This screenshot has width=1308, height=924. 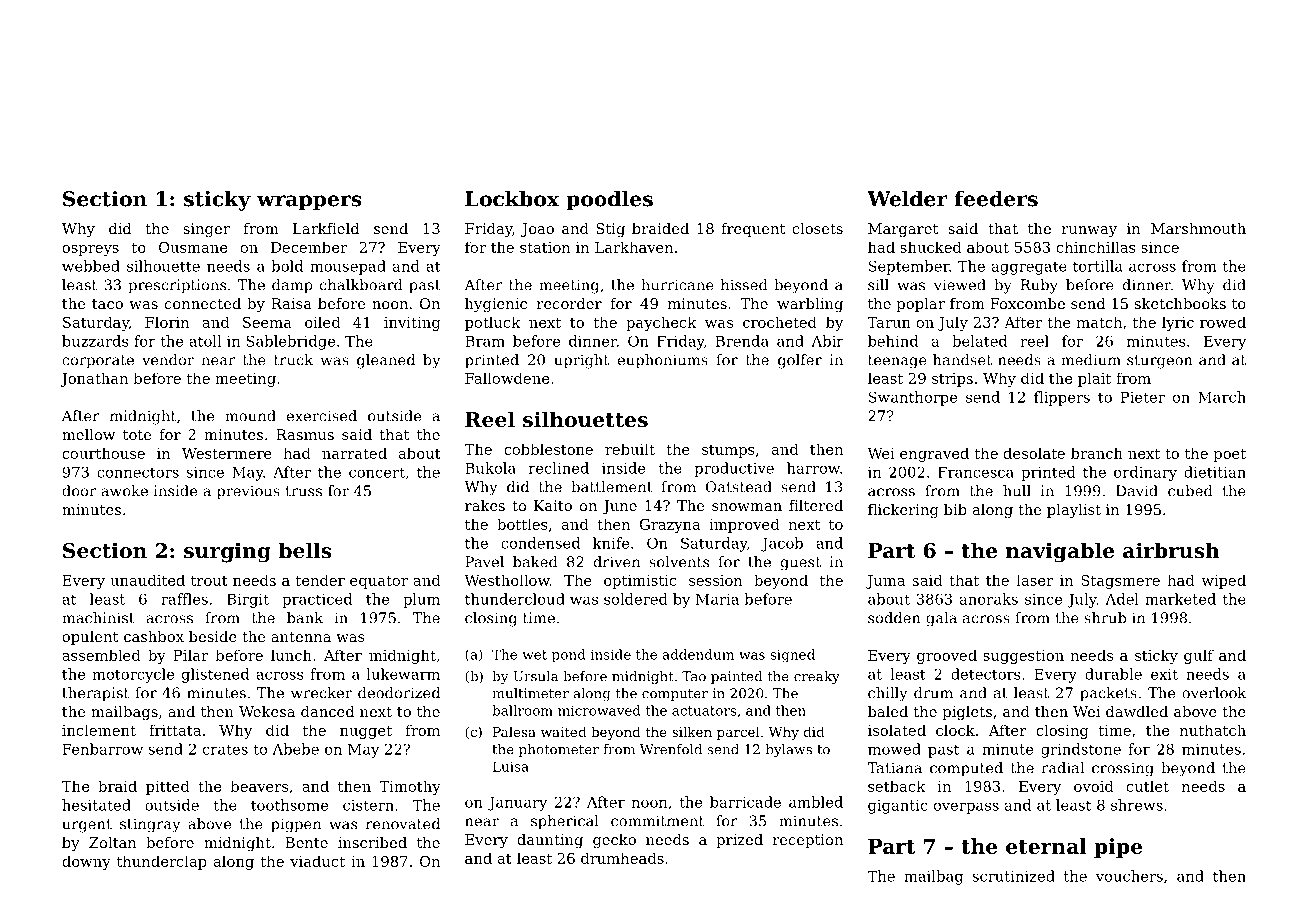 I want to click on wrappers, so click(x=309, y=203).
